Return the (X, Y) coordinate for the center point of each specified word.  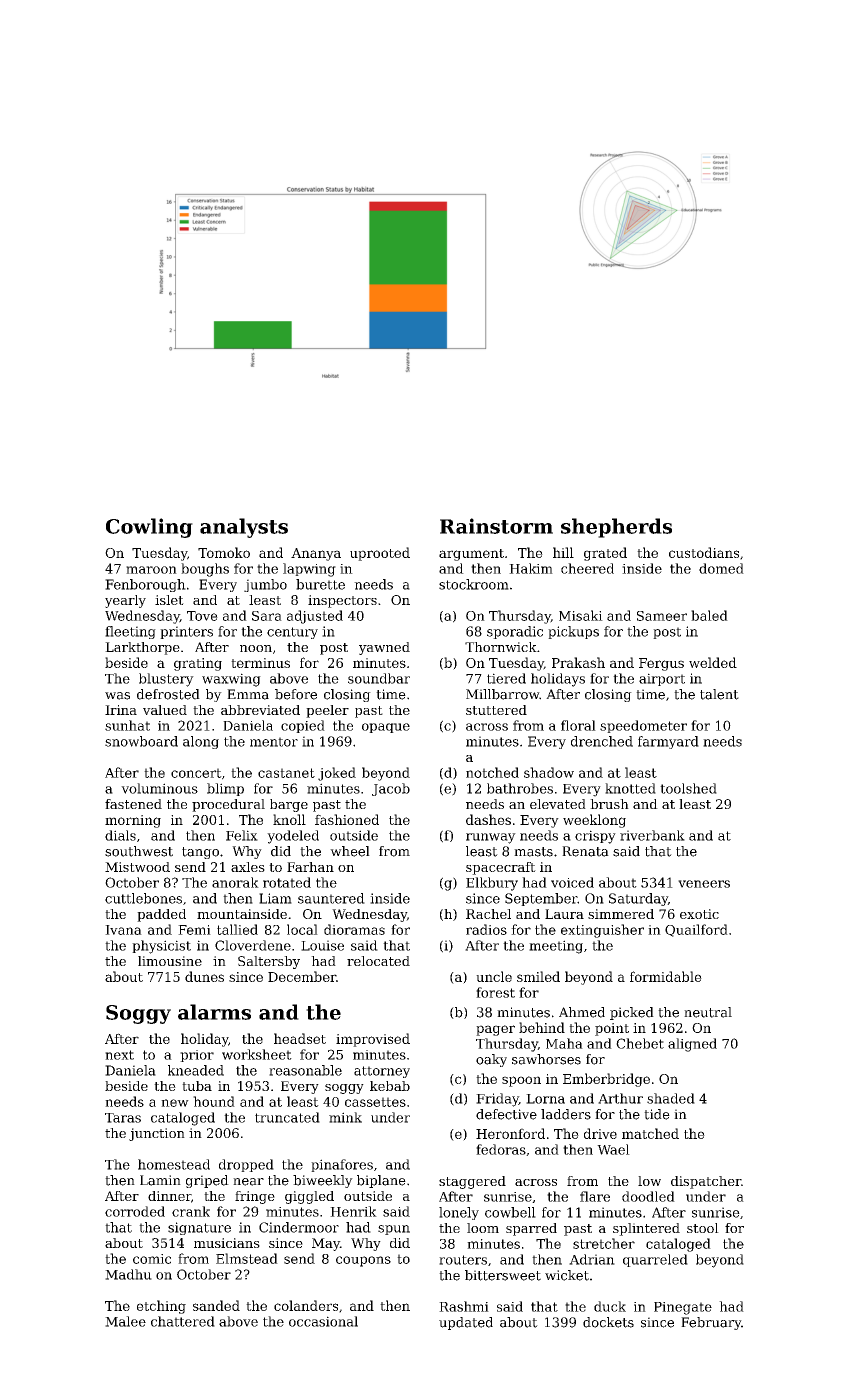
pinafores (342, 1165)
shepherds (616, 528)
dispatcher (706, 1182)
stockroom (474, 584)
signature (199, 1228)
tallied (237, 929)
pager (495, 1030)
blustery (166, 680)
